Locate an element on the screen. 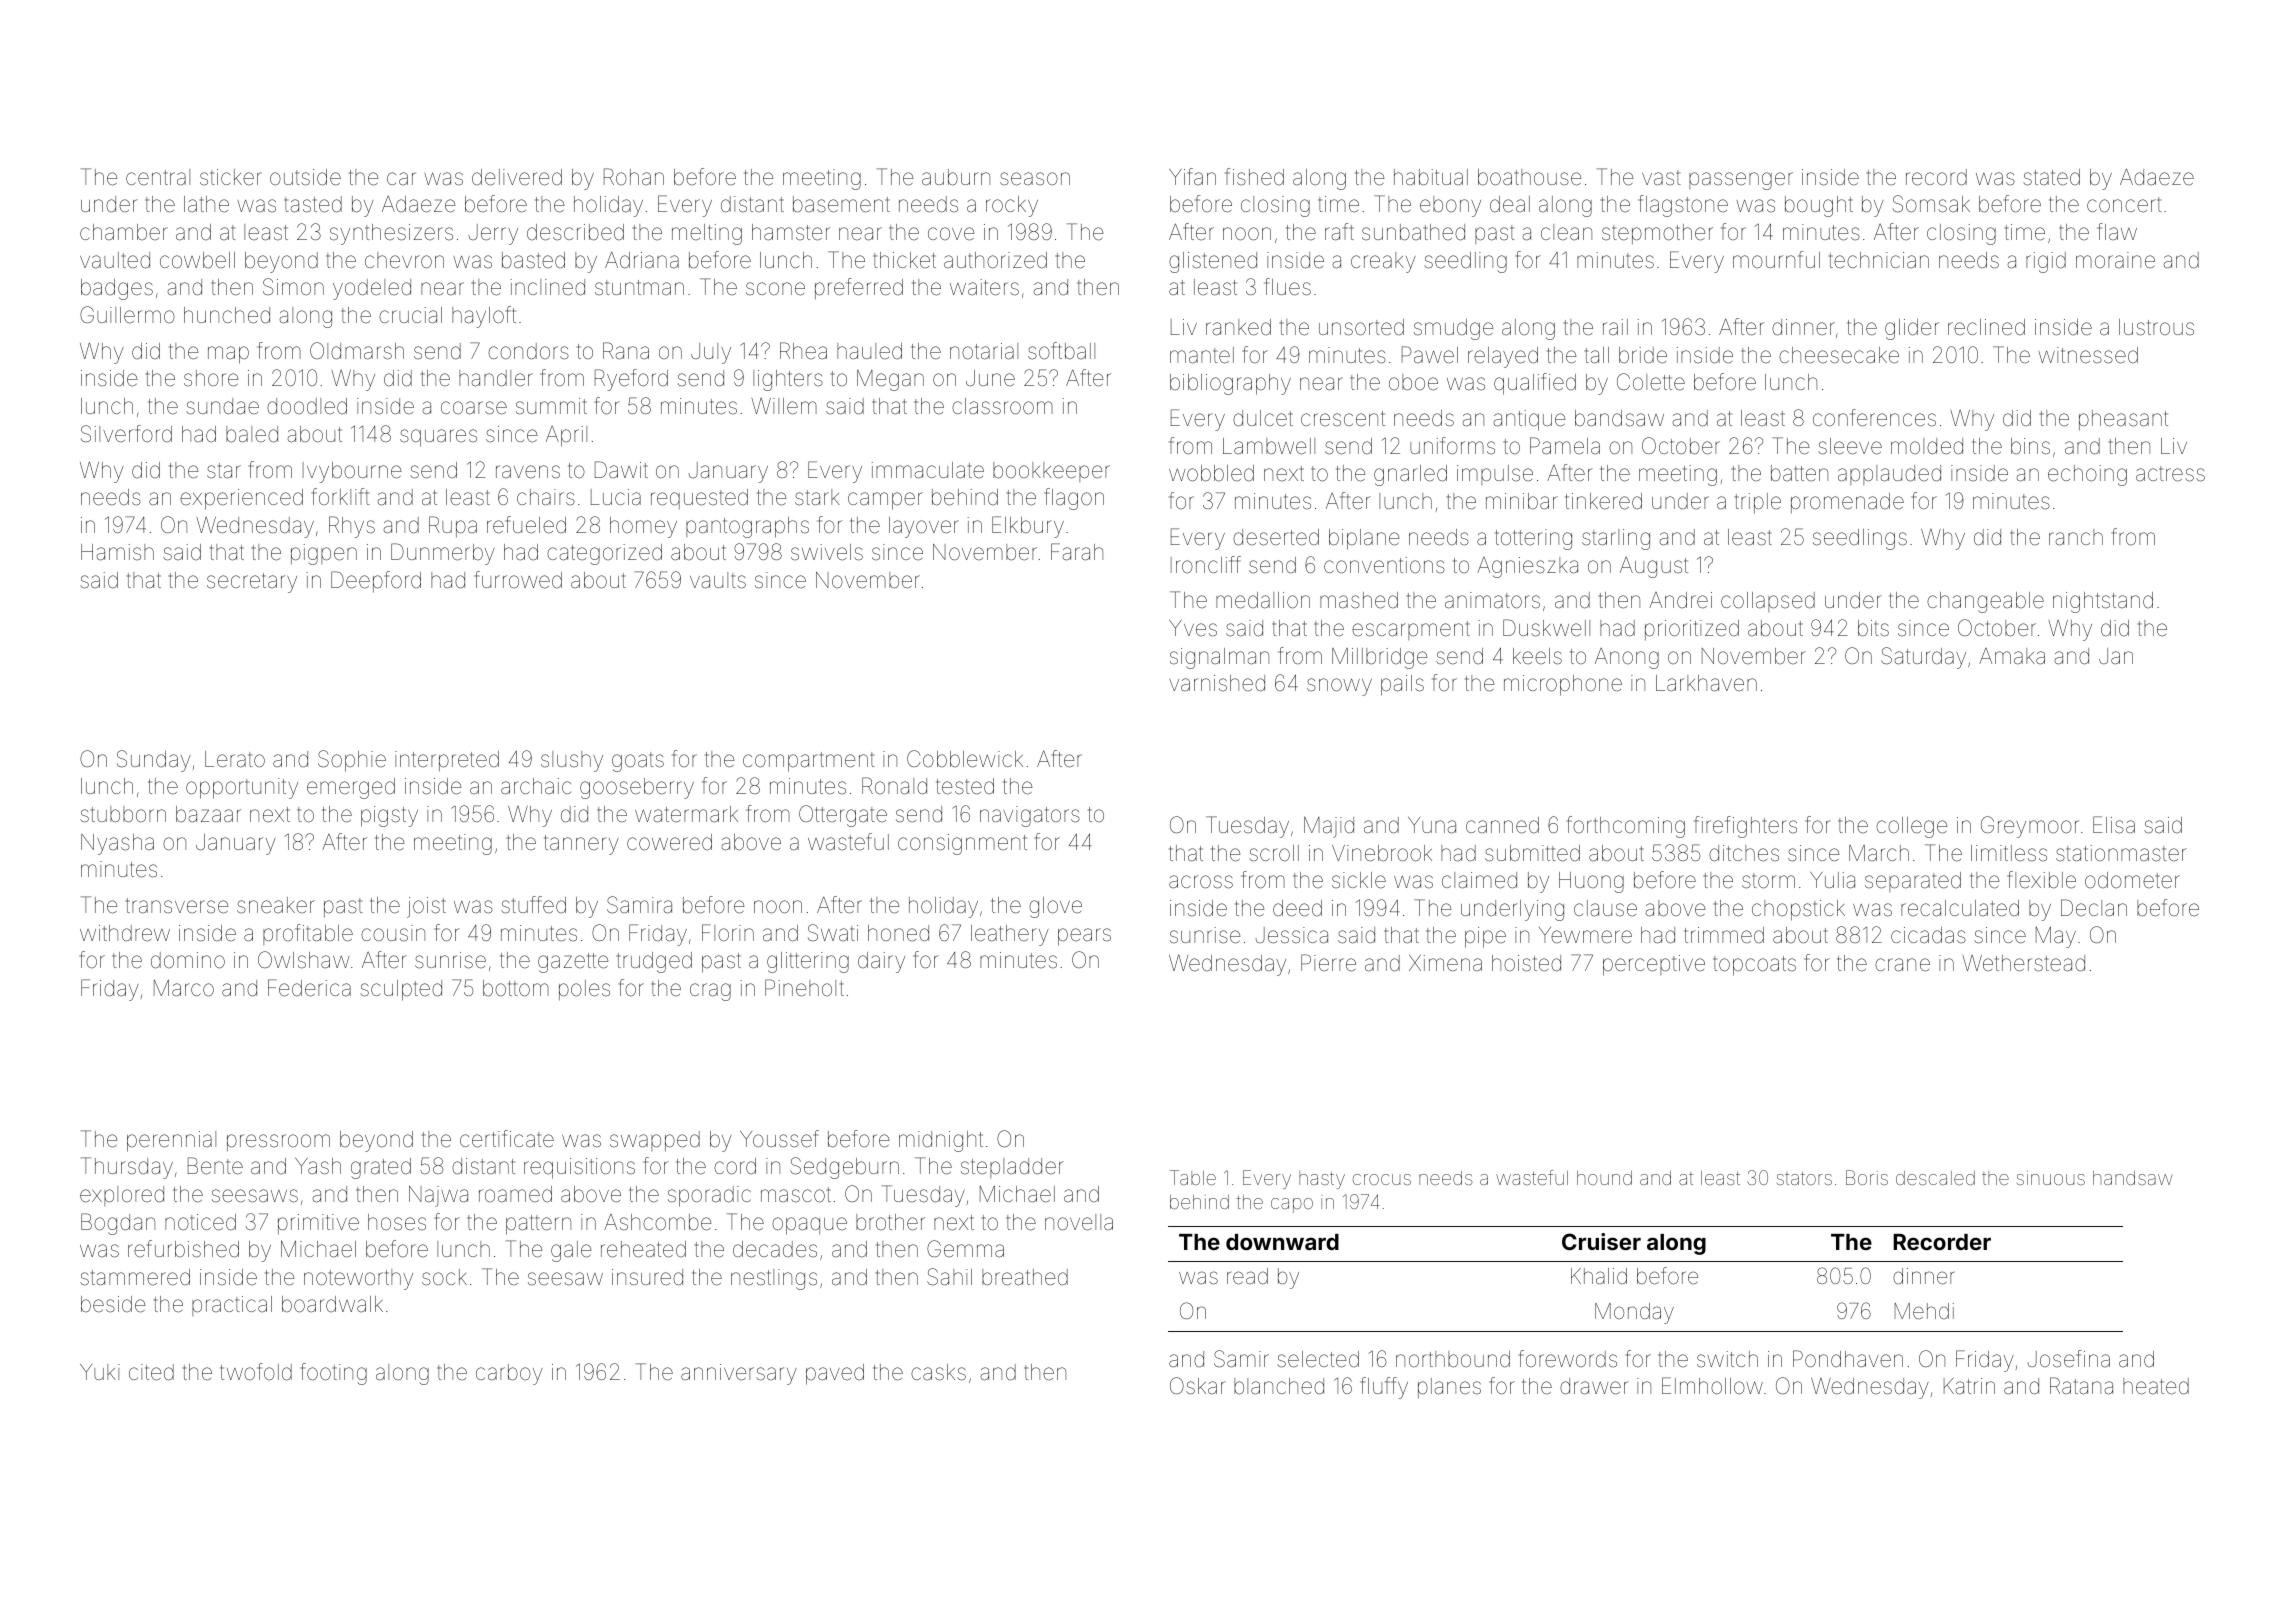 This screenshot has height=1620, width=2292. flexible is located at coordinates (2041, 880).
